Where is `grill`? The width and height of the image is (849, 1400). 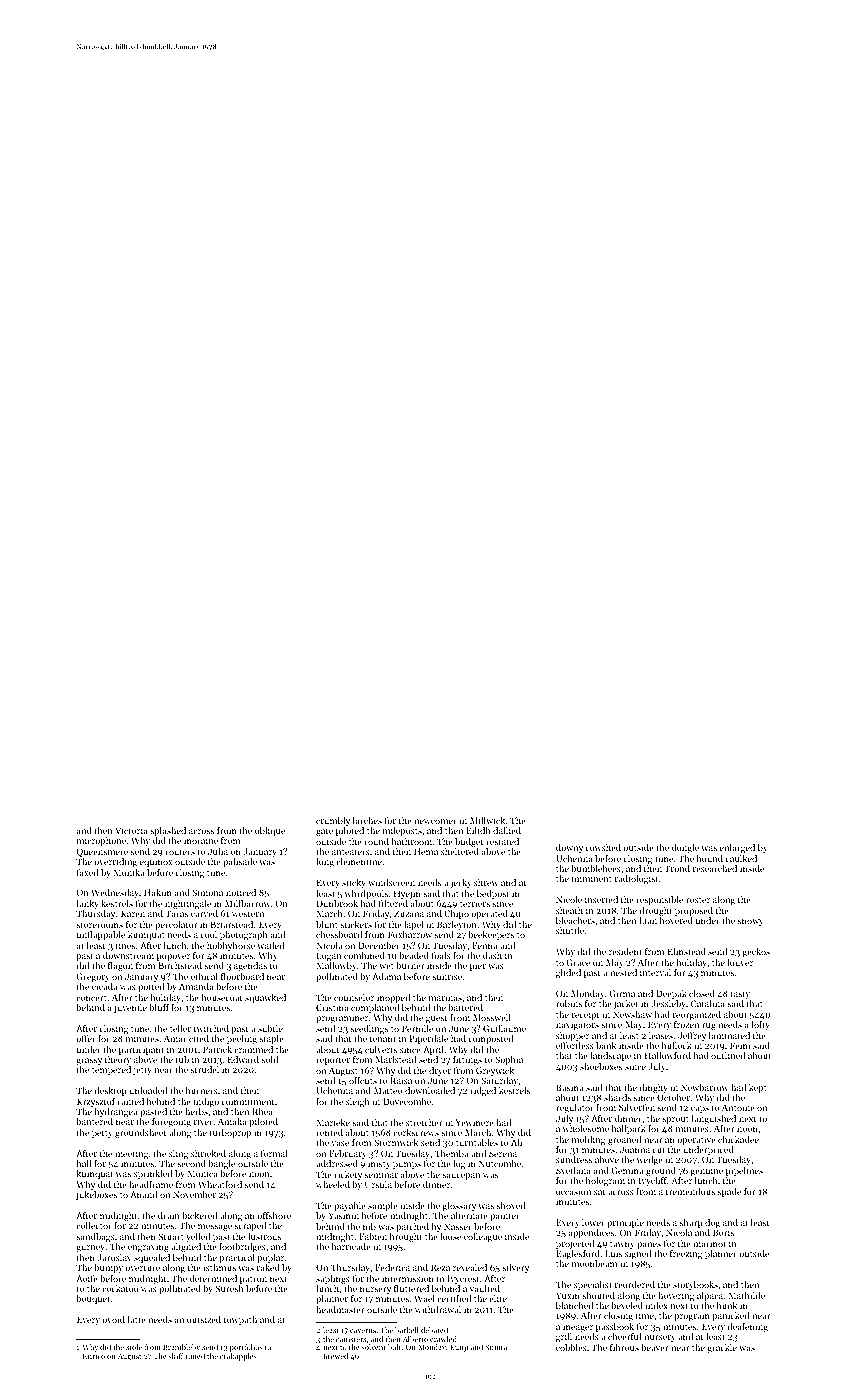 grill is located at coordinates (564, 1337).
